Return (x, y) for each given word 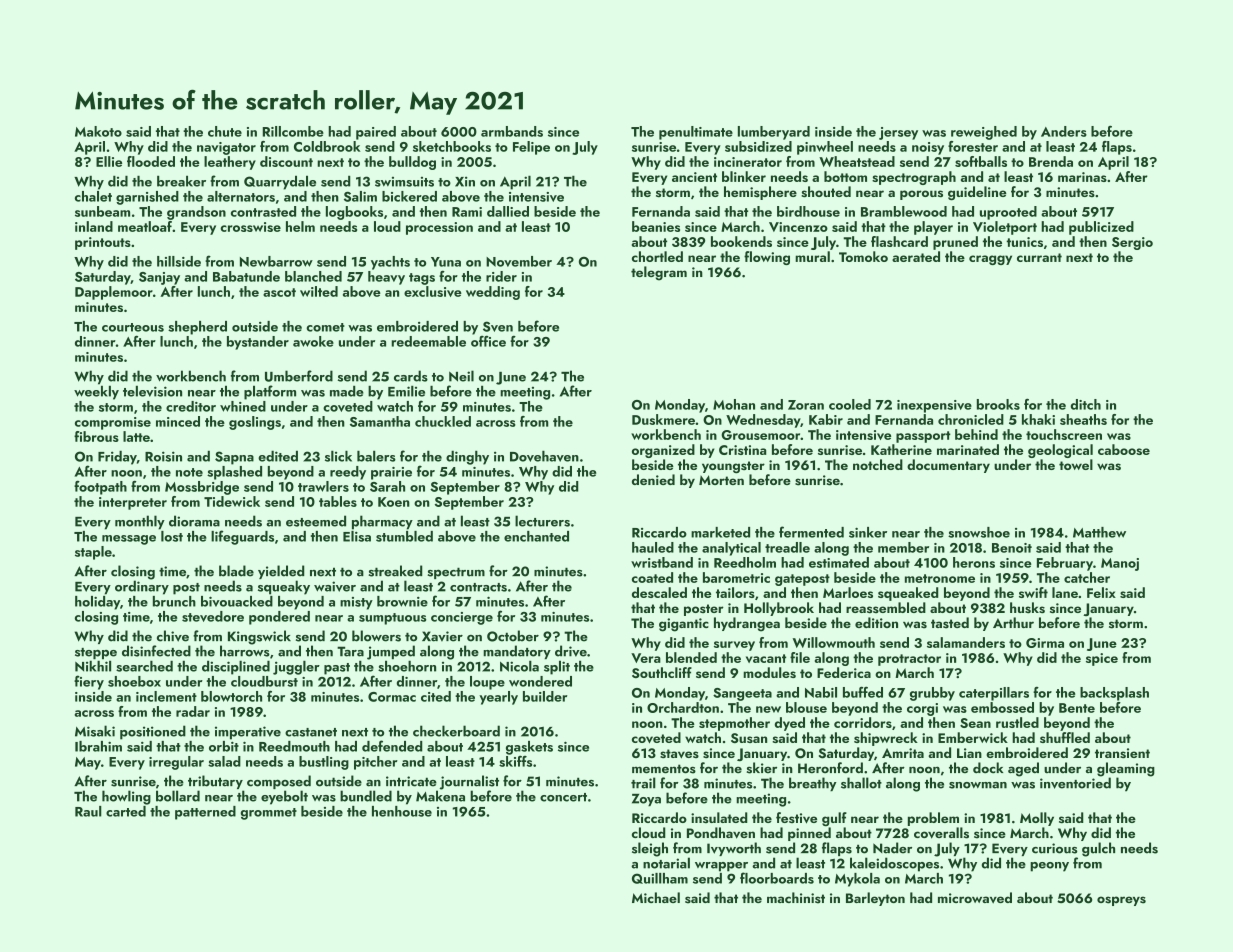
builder (545, 696)
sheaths (1083, 419)
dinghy (467, 458)
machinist (796, 898)
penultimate (696, 133)
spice (1102, 659)
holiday (97, 603)
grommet (269, 814)
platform (270, 392)
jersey (898, 133)
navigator (226, 148)
